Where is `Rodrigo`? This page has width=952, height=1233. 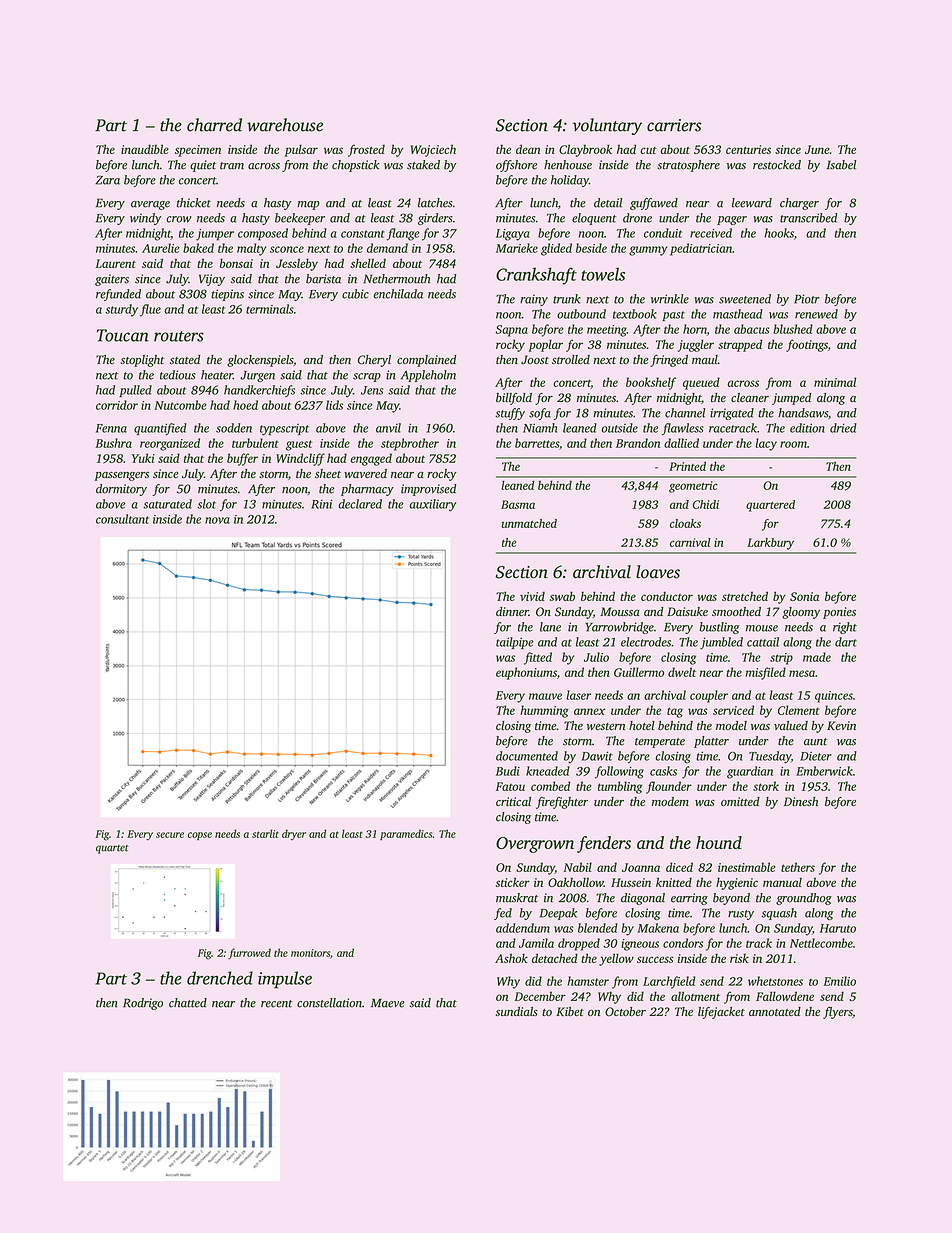 Rodrigo is located at coordinates (143, 1004).
